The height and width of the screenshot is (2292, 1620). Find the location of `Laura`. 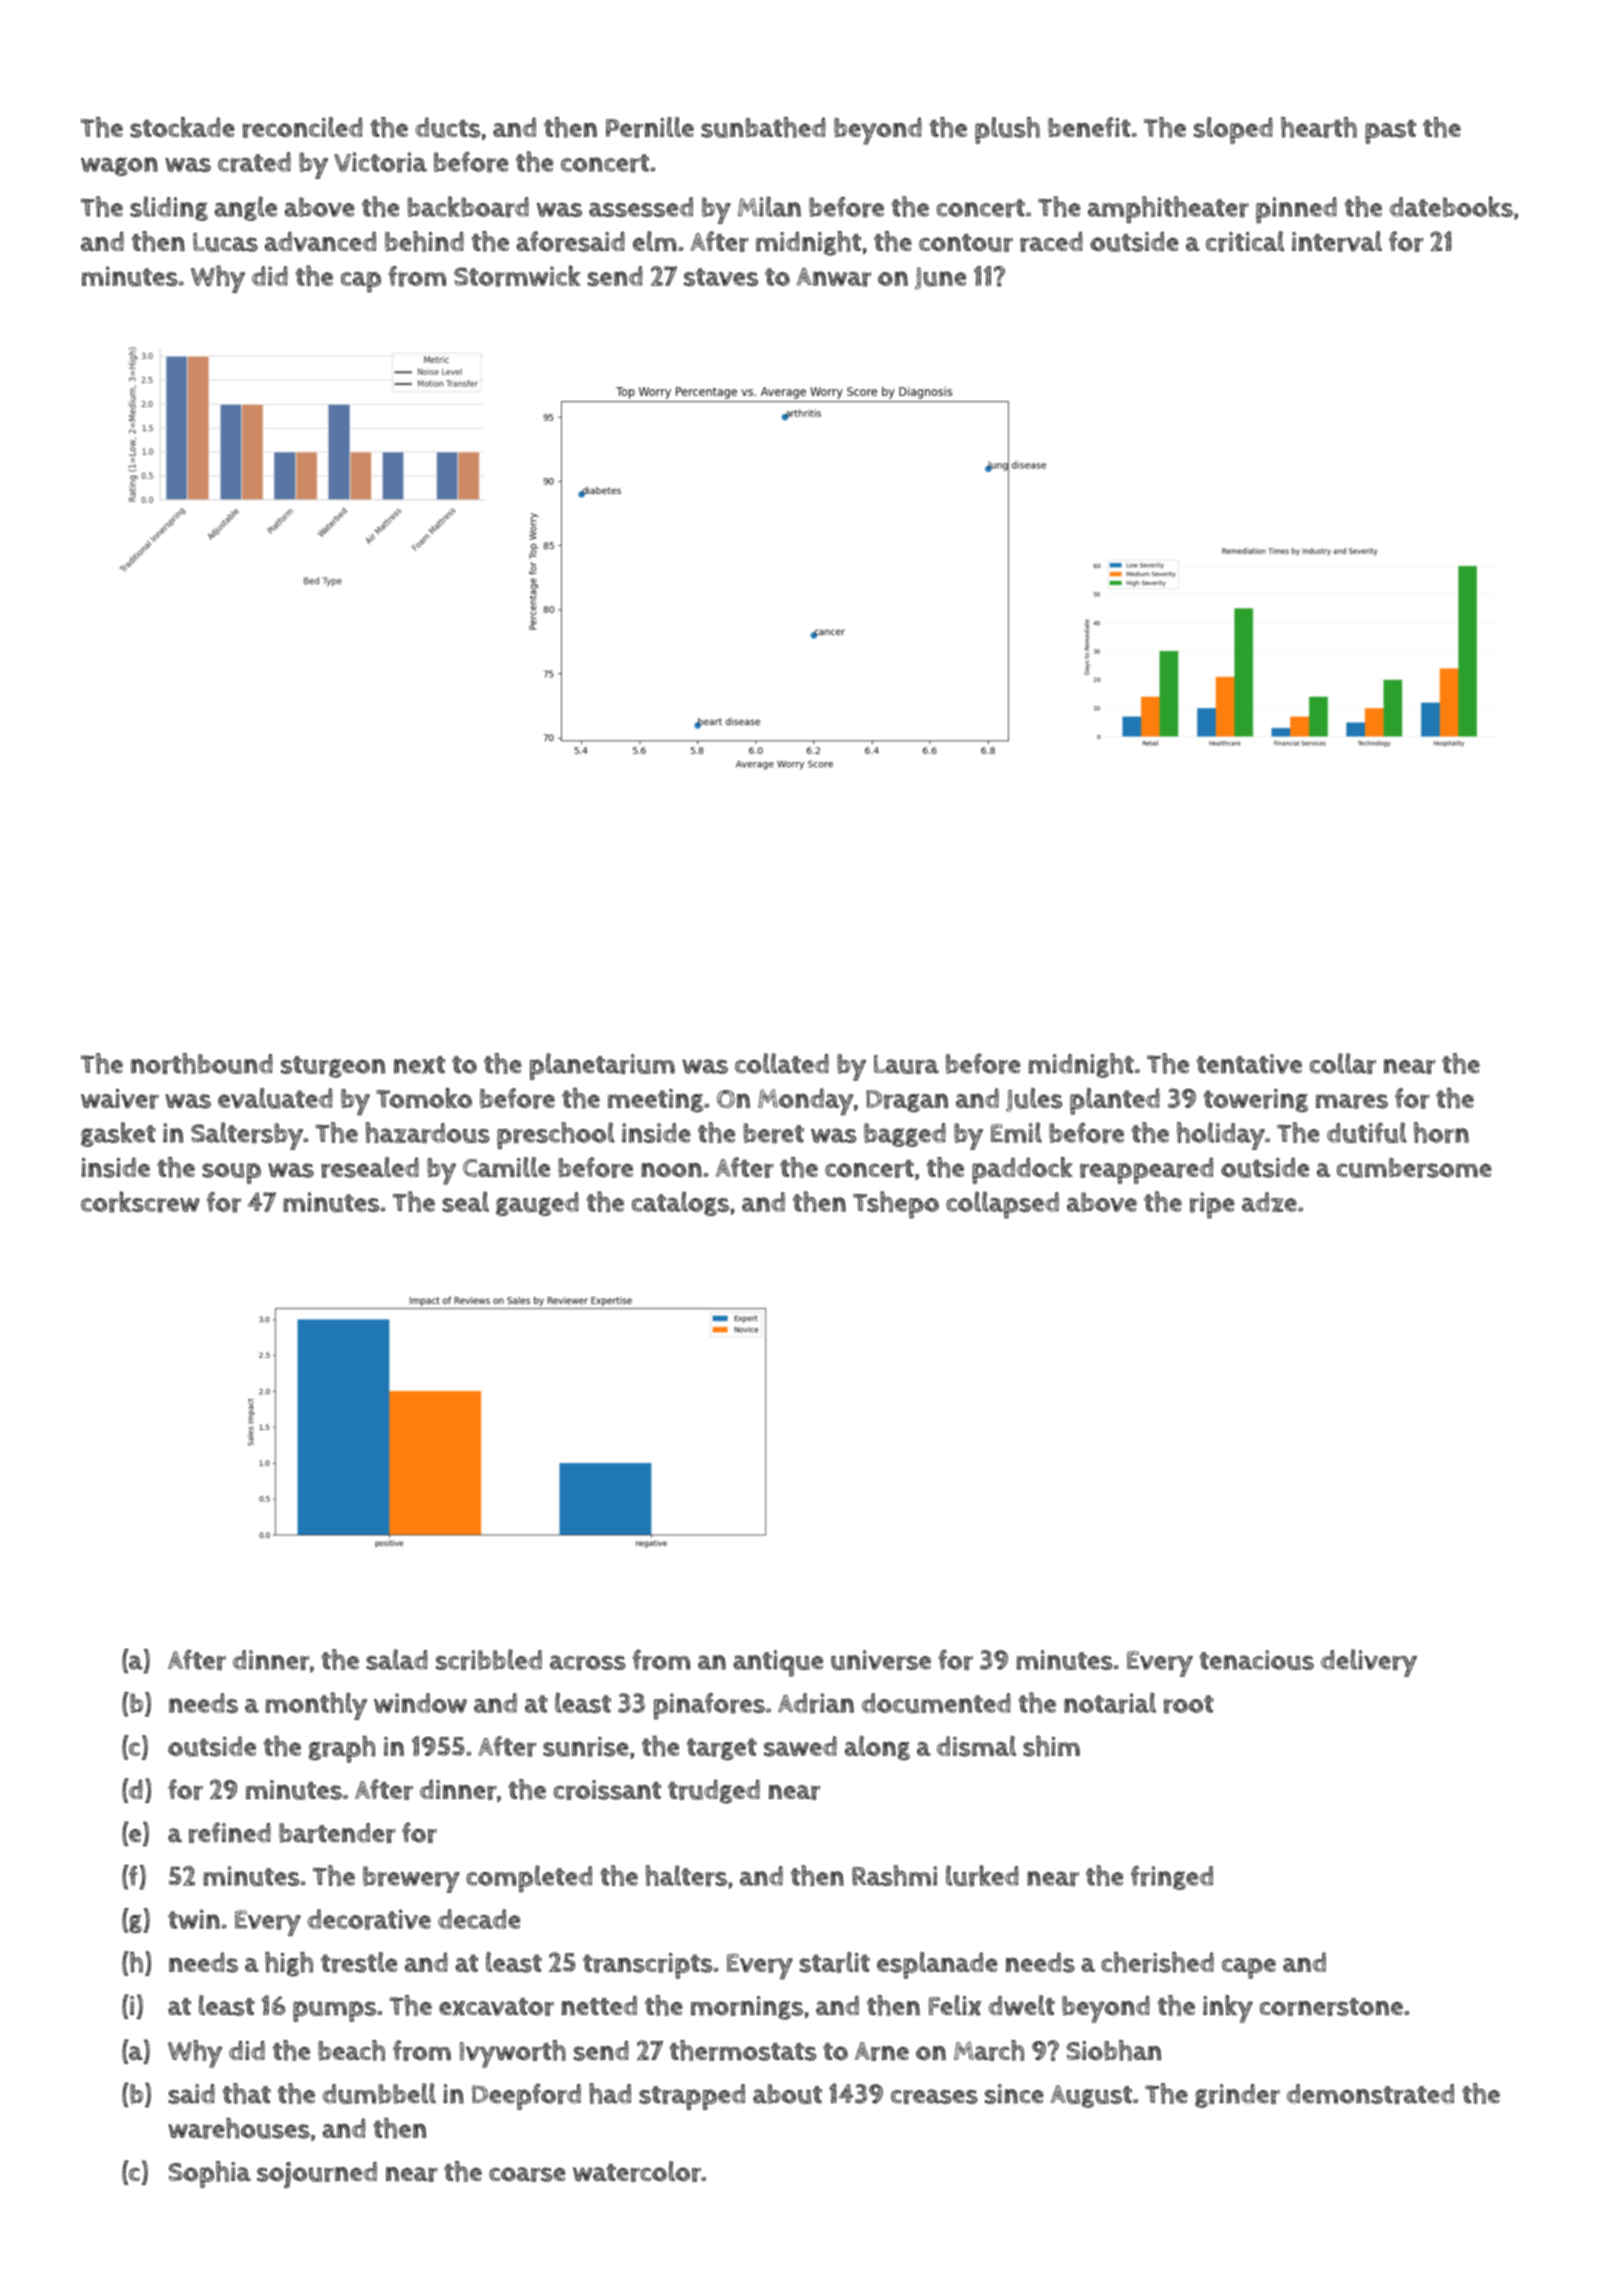

Laura is located at coordinates (906, 1064).
